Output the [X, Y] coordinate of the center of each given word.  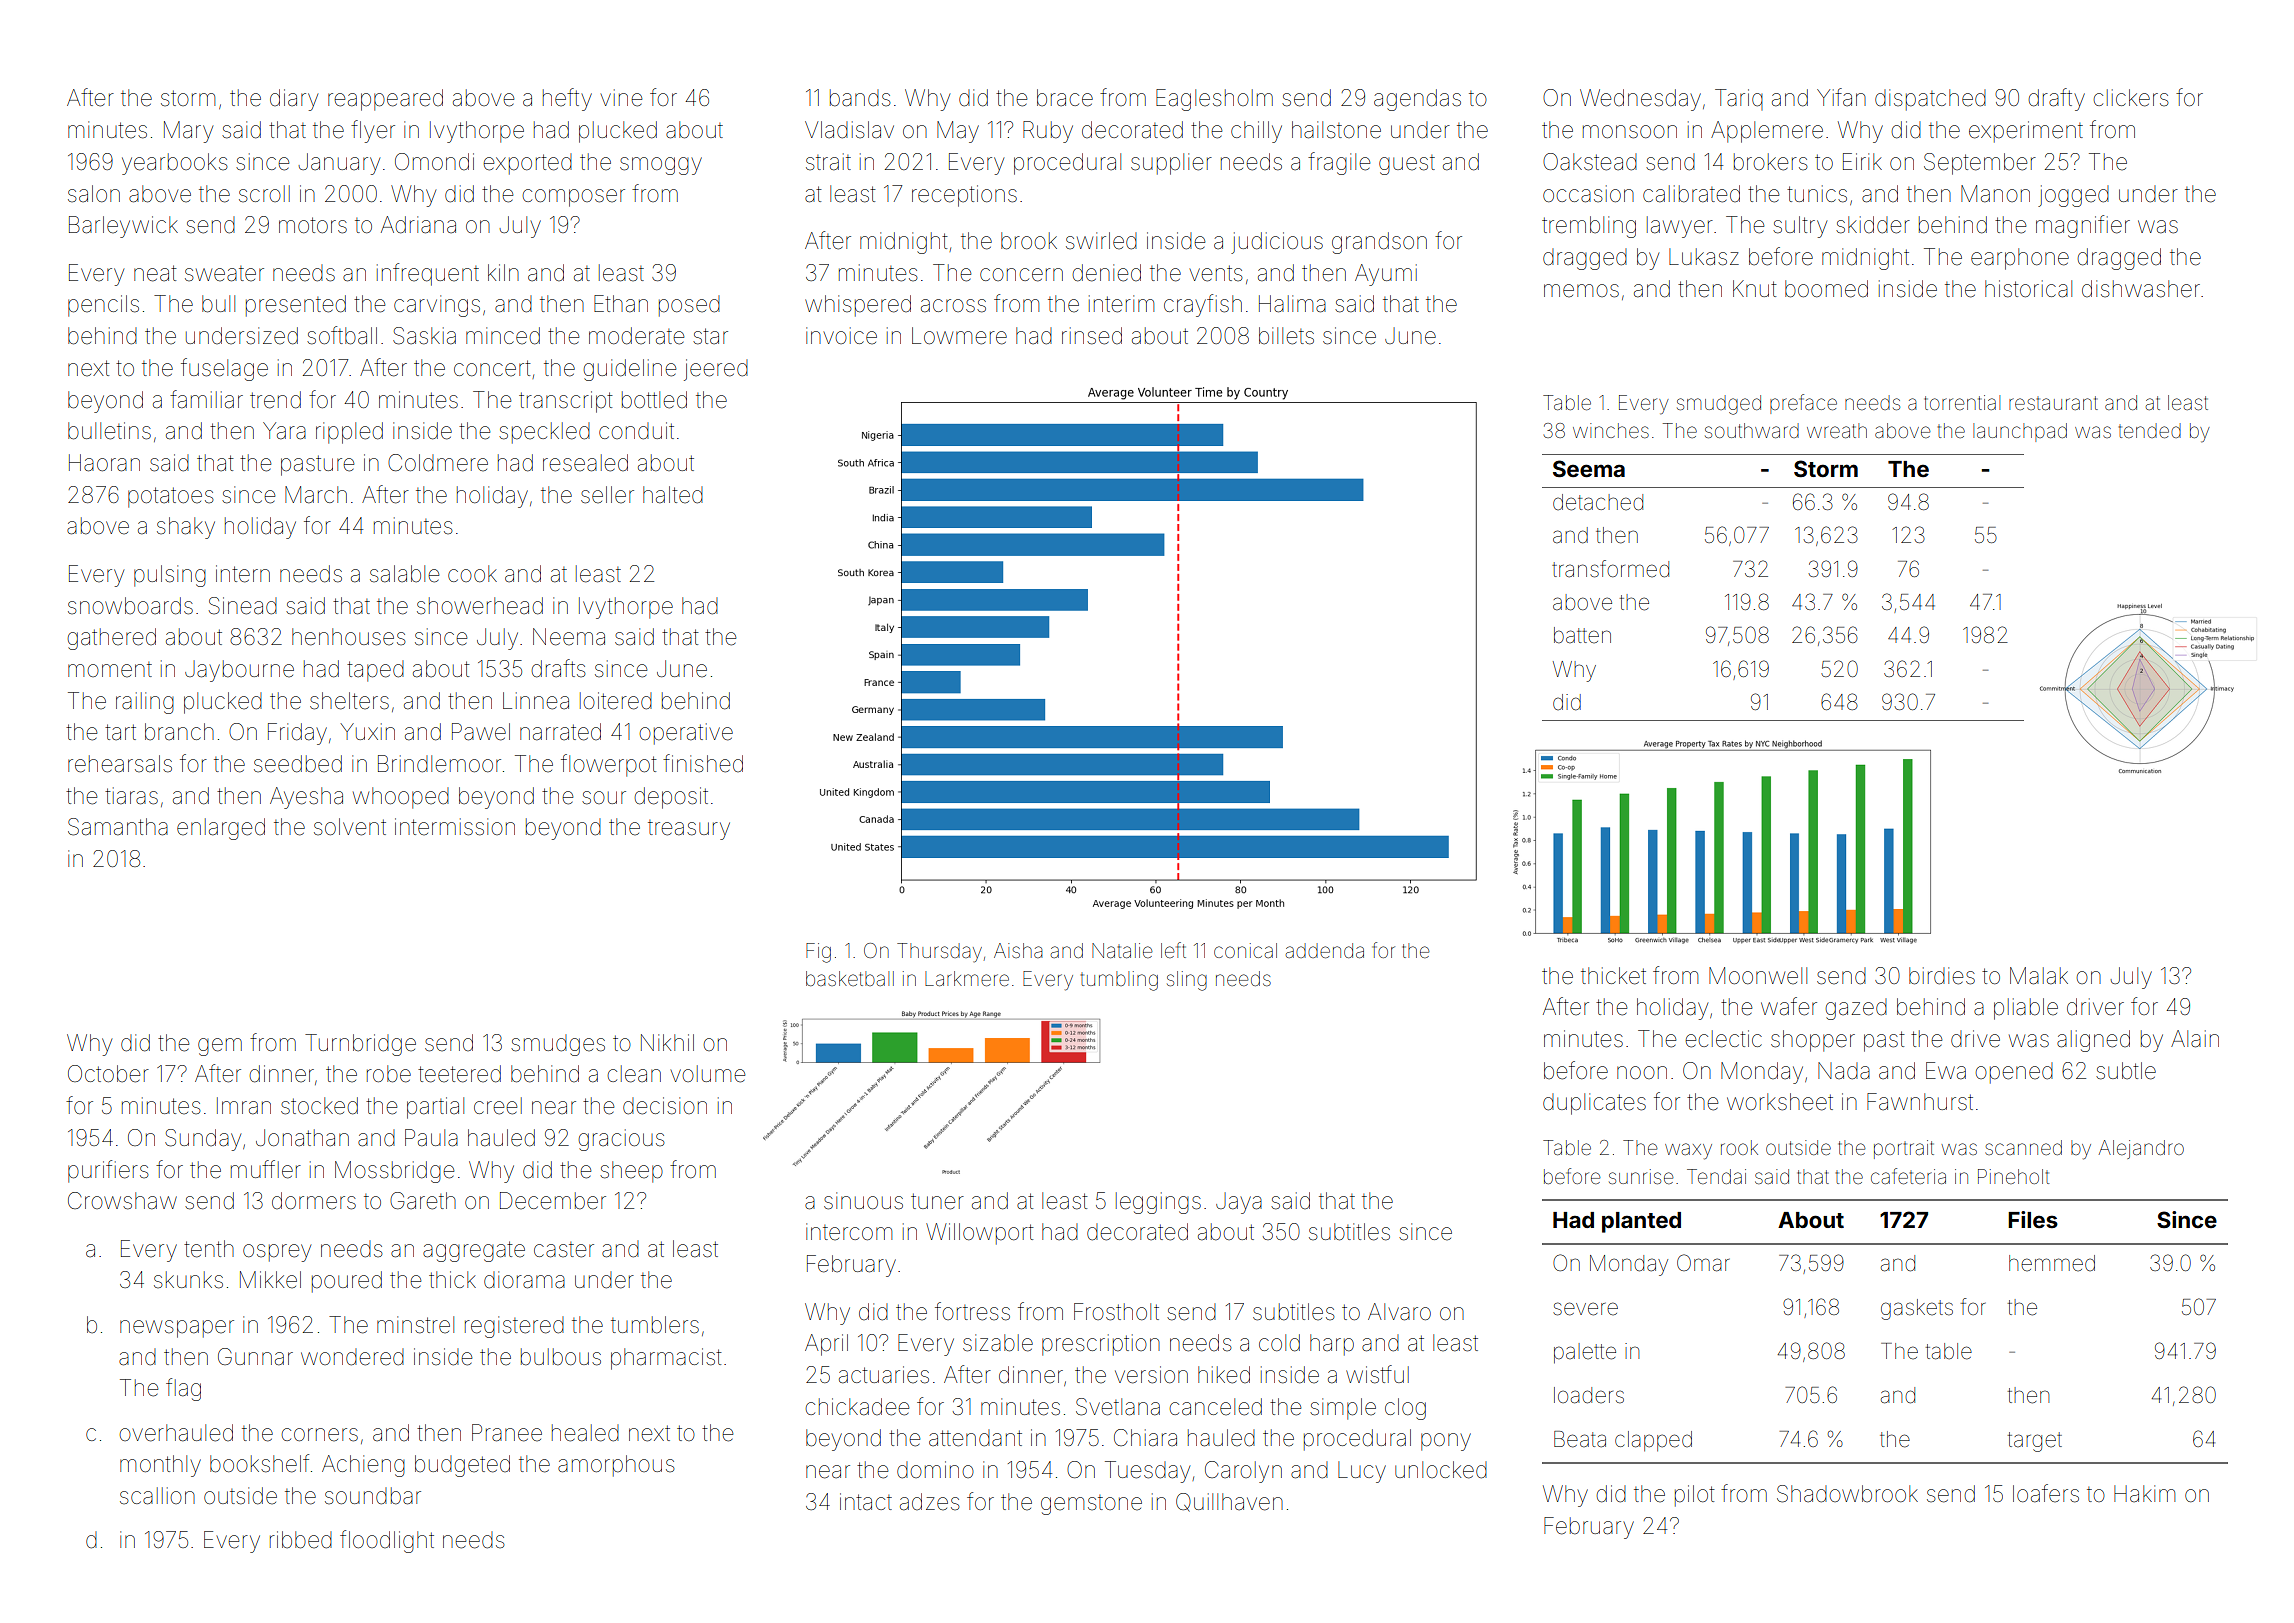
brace [1065, 98]
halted [673, 495]
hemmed [2052, 1263]
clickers [2131, 98]
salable [404, 574]
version [1151, 1375]
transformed [1610, 569]
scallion [157, 1496]
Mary [188, 132]
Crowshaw [122, 1201]
